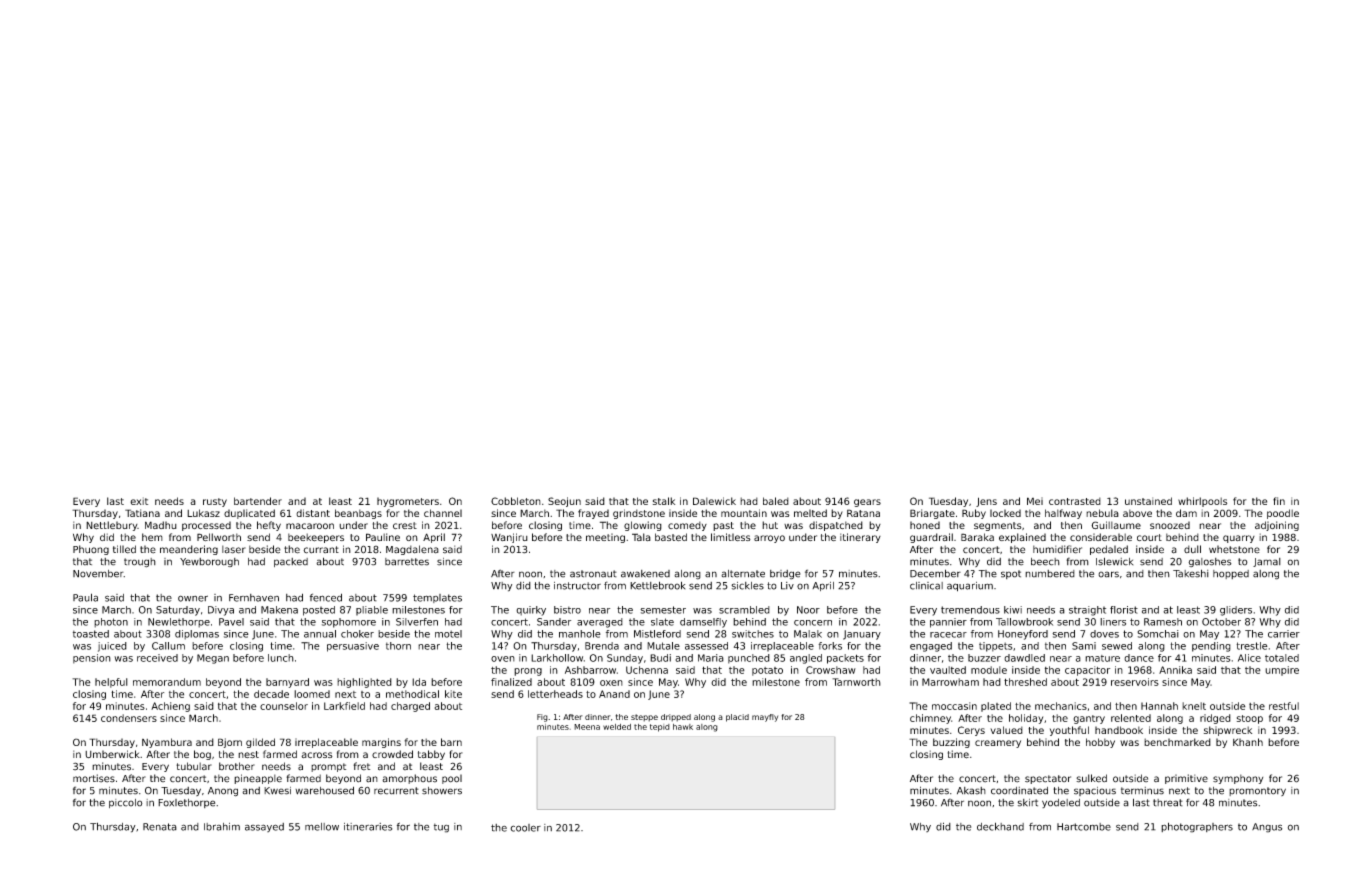 The image size is (1372, 887). What do you see at coordinates (383, 537) in the page?
I see `Pauline` at bounding box center [383, 537].
